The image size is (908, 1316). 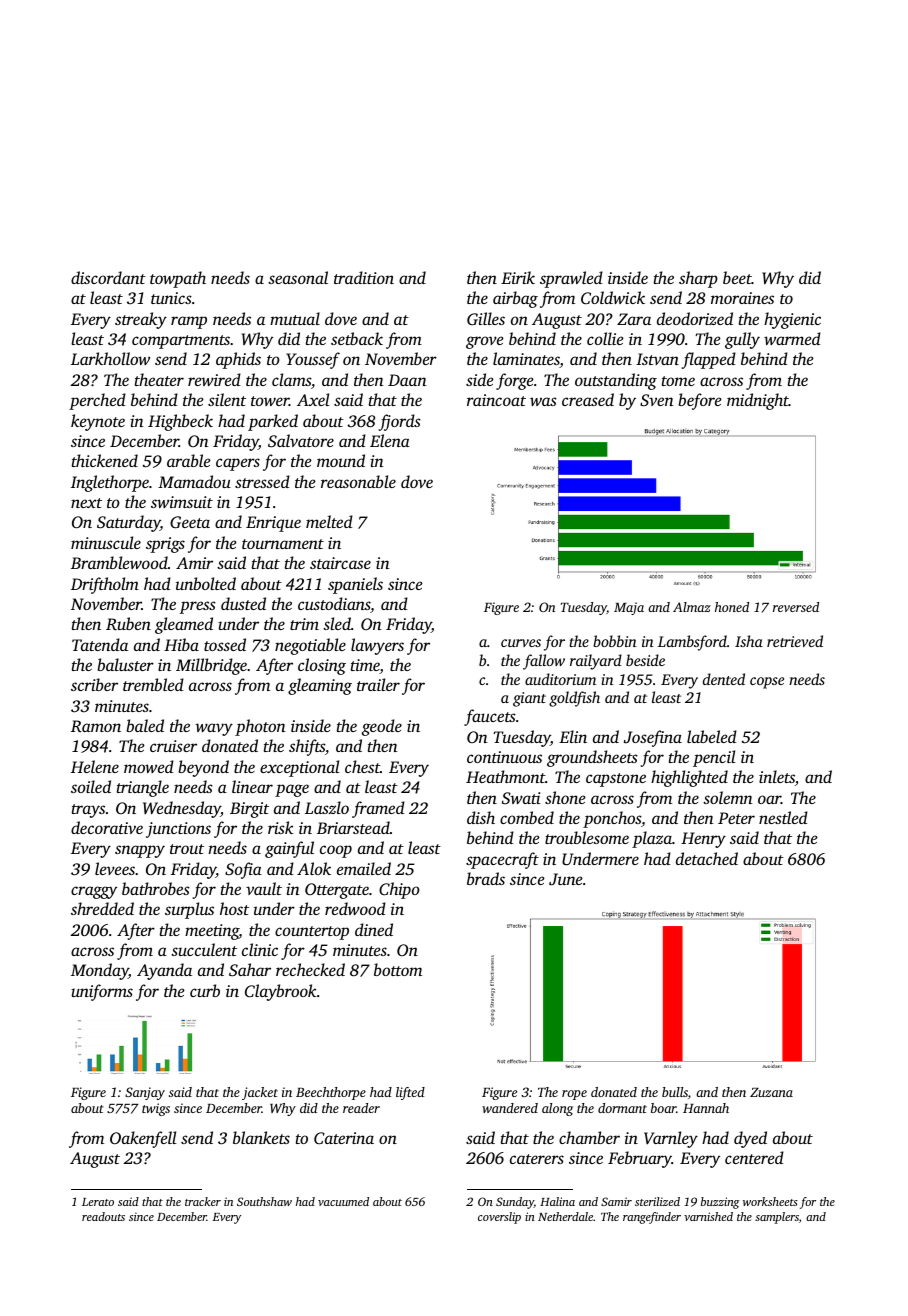 I want to click on framed, so click(x=378, y=809).
